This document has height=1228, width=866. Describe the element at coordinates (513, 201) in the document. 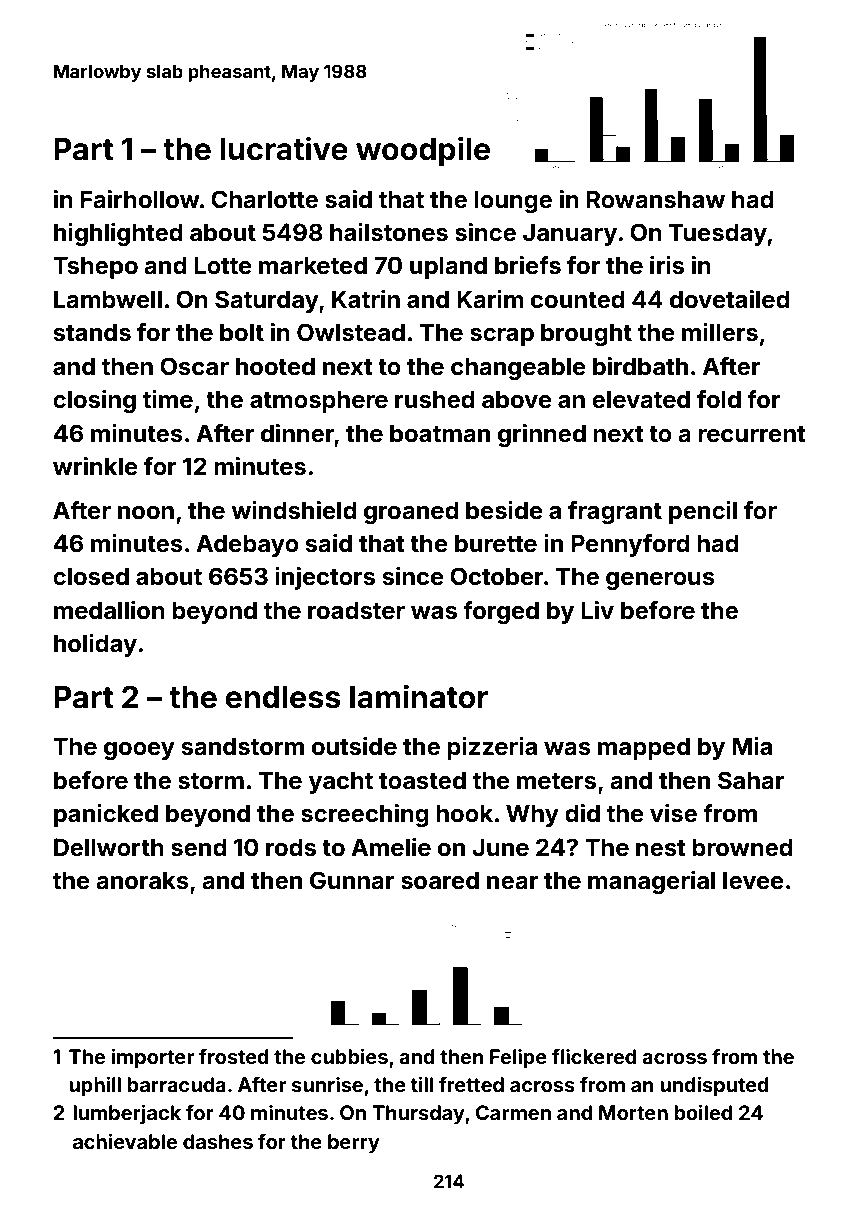

I see `lounge` at that location.
